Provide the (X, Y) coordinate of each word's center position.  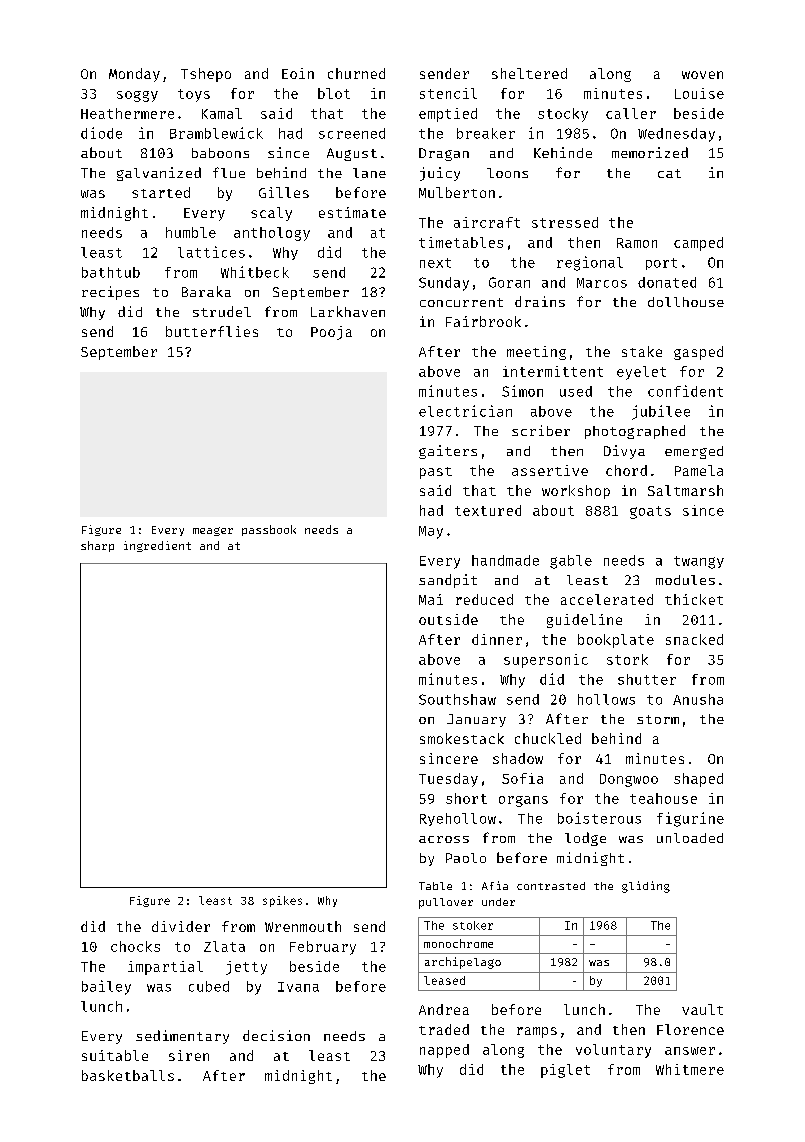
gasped (698, 353)
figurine (690, 819)
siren (189, 1055)
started (161, 192)
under (498, 902)
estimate (352, 212)
